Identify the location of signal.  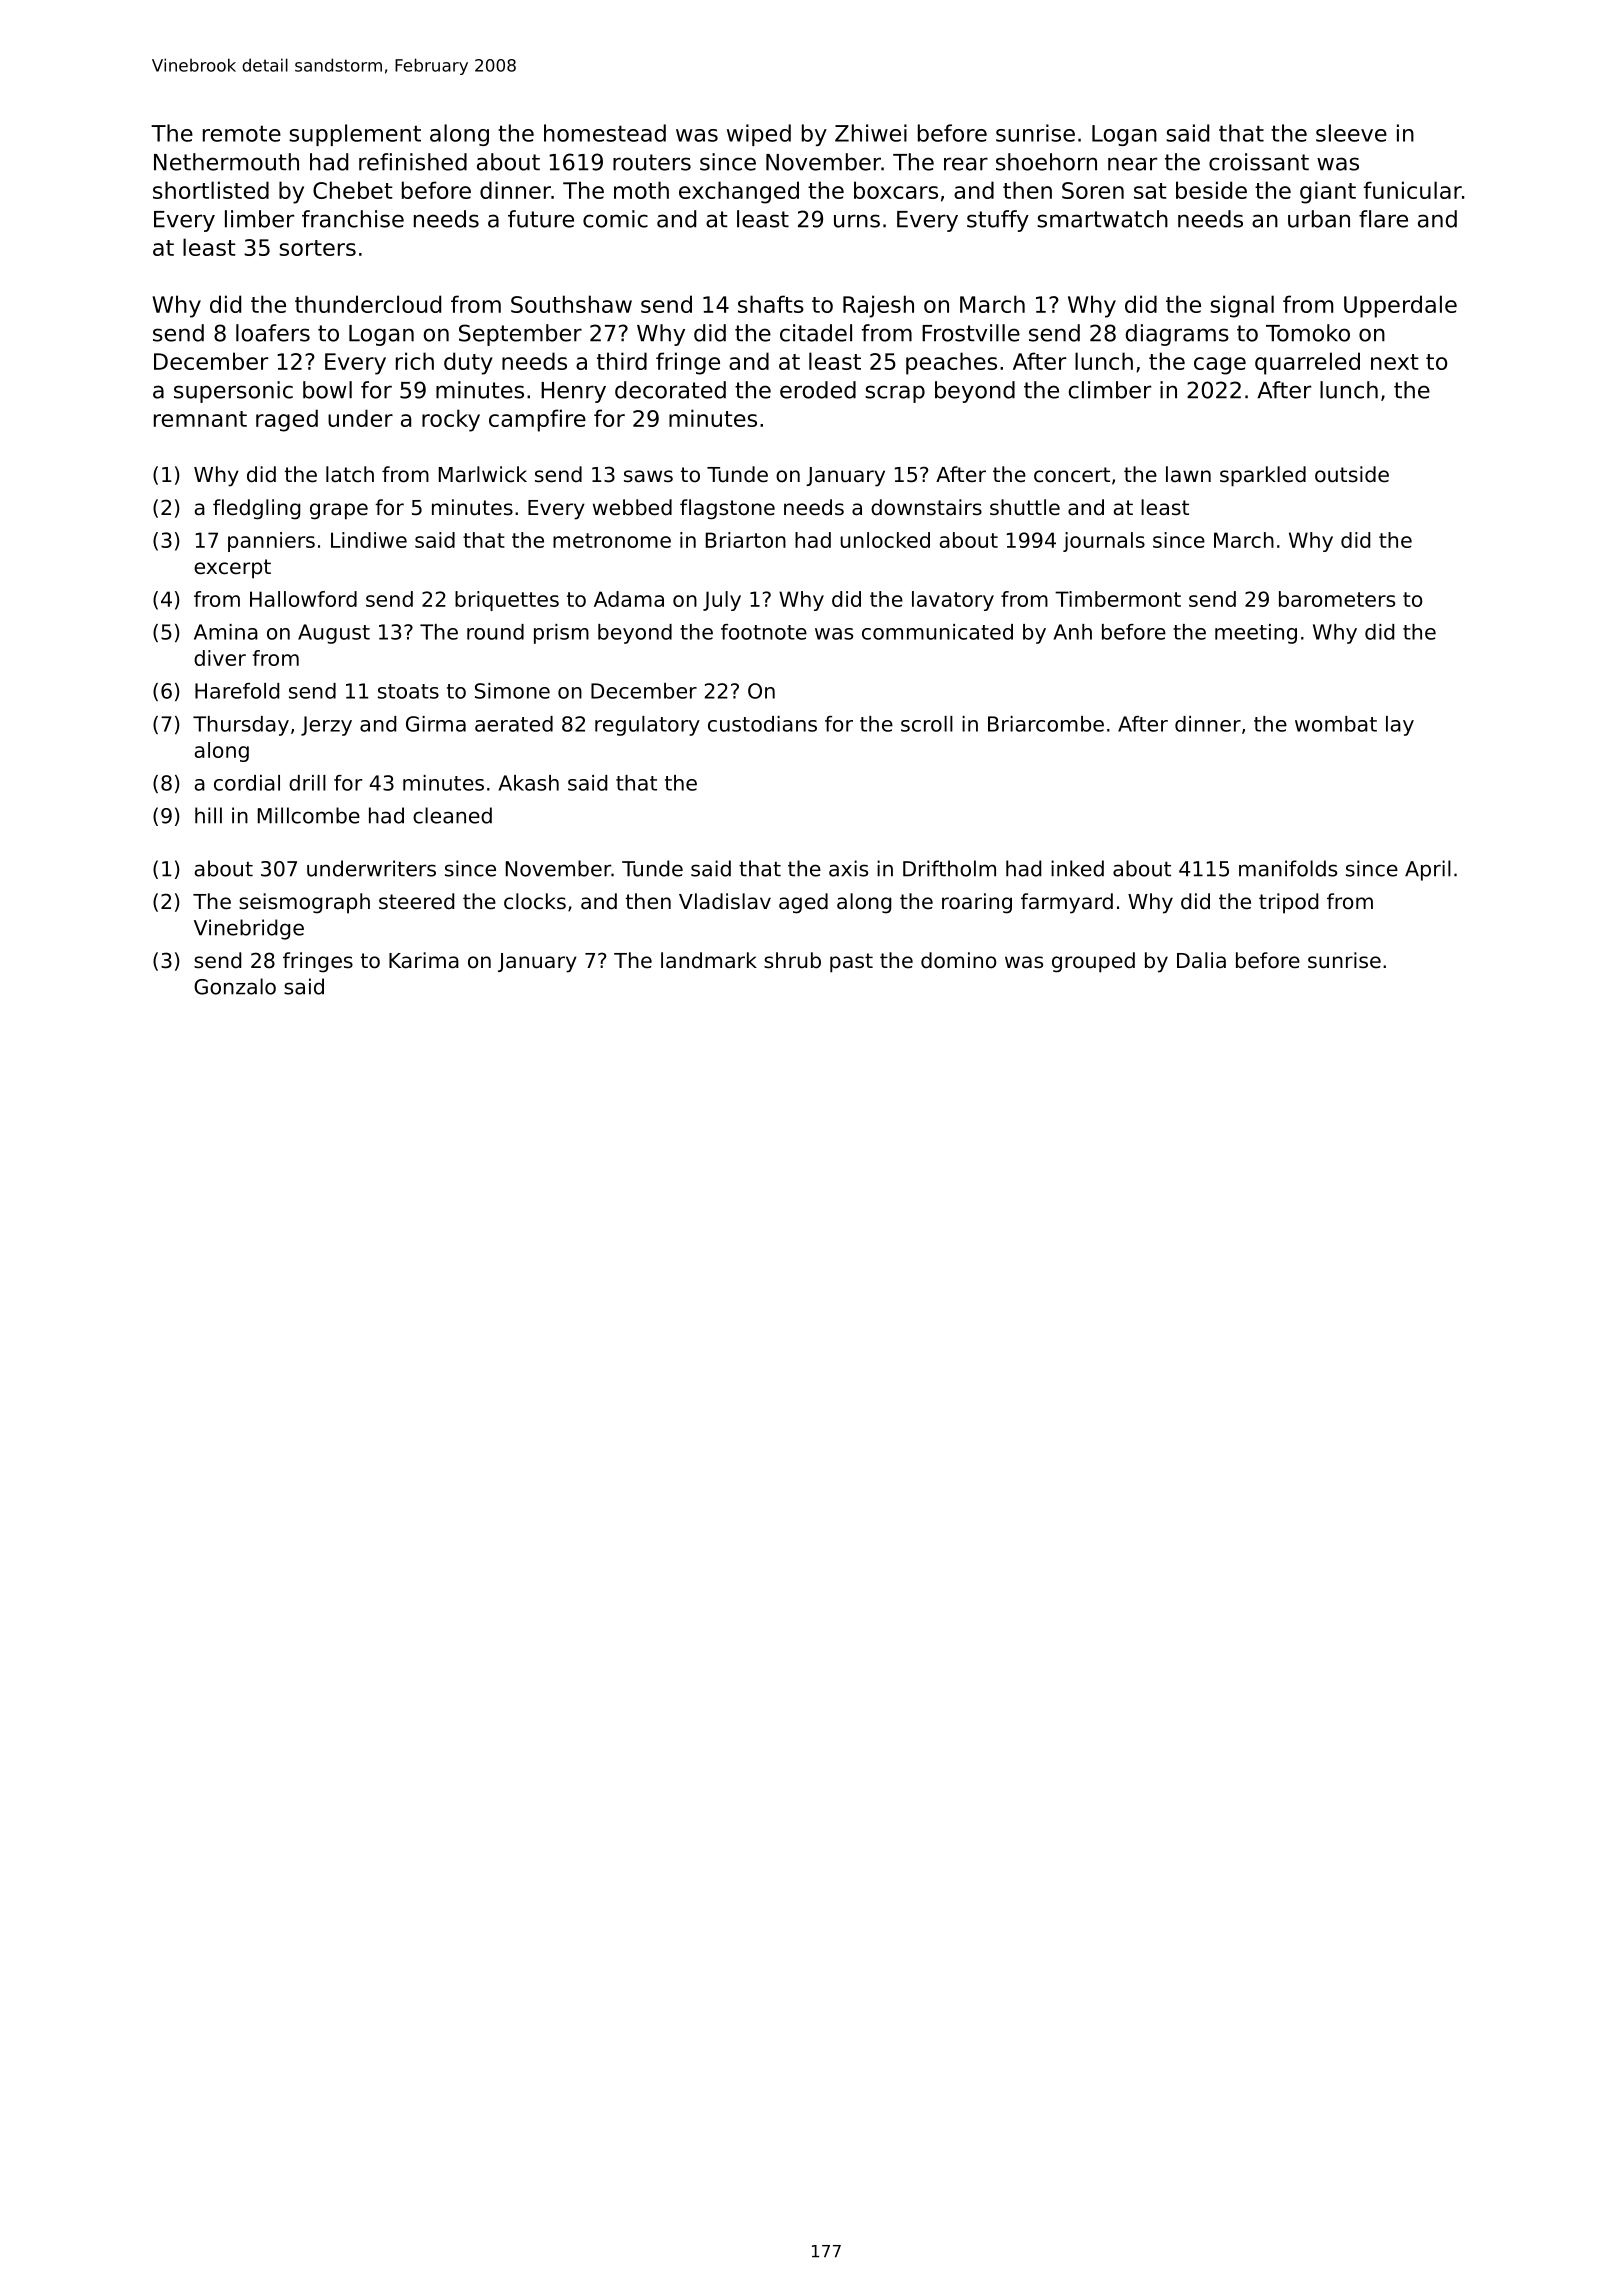
(1242, 306).
